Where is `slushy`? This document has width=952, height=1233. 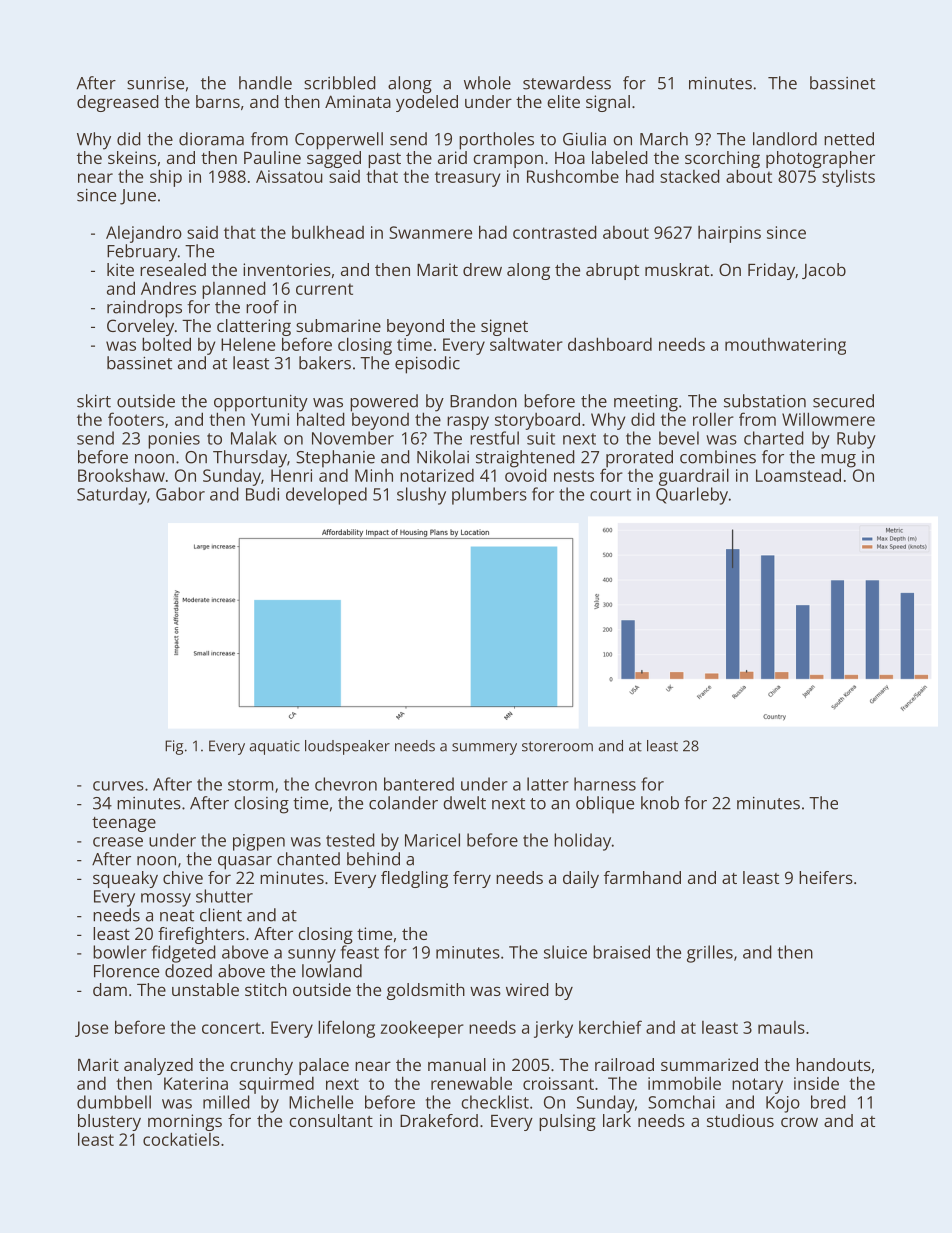 slushy is located at coordinates (421, 496).
